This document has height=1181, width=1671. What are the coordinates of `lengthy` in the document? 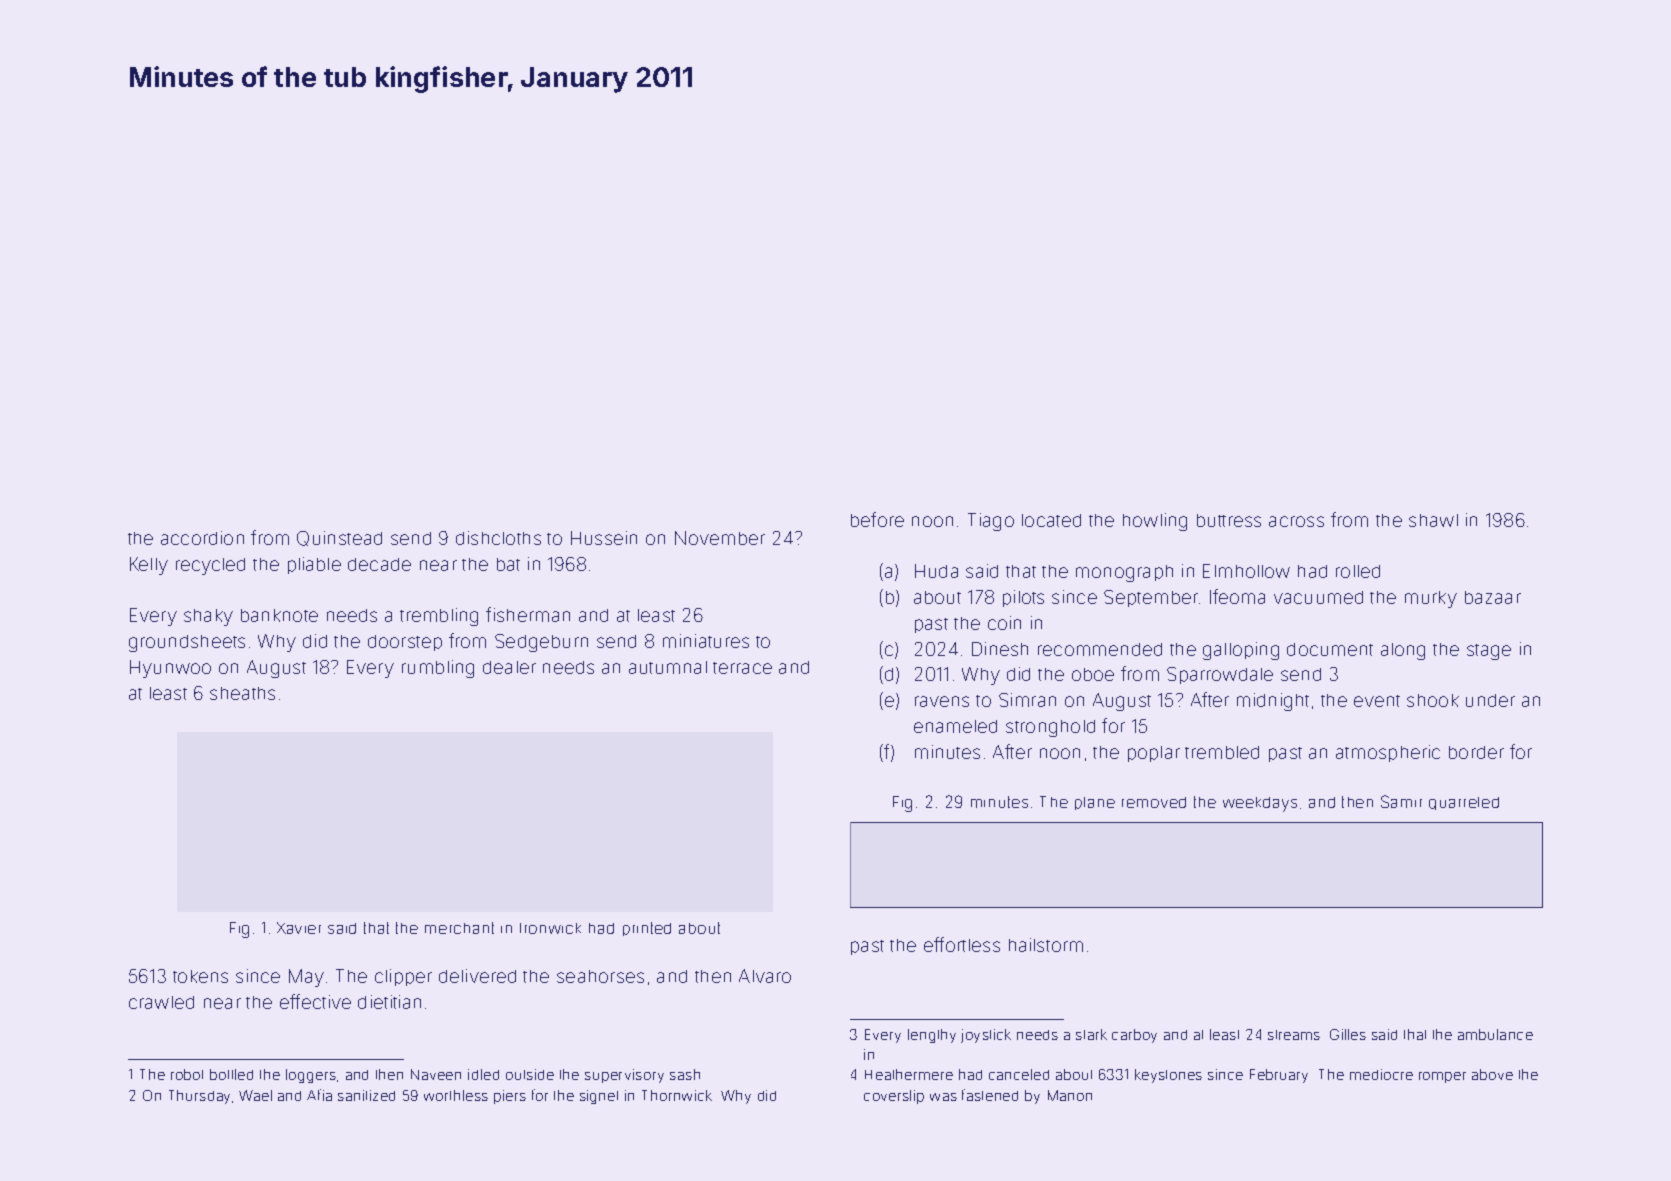 It's located at (932, 1036).
